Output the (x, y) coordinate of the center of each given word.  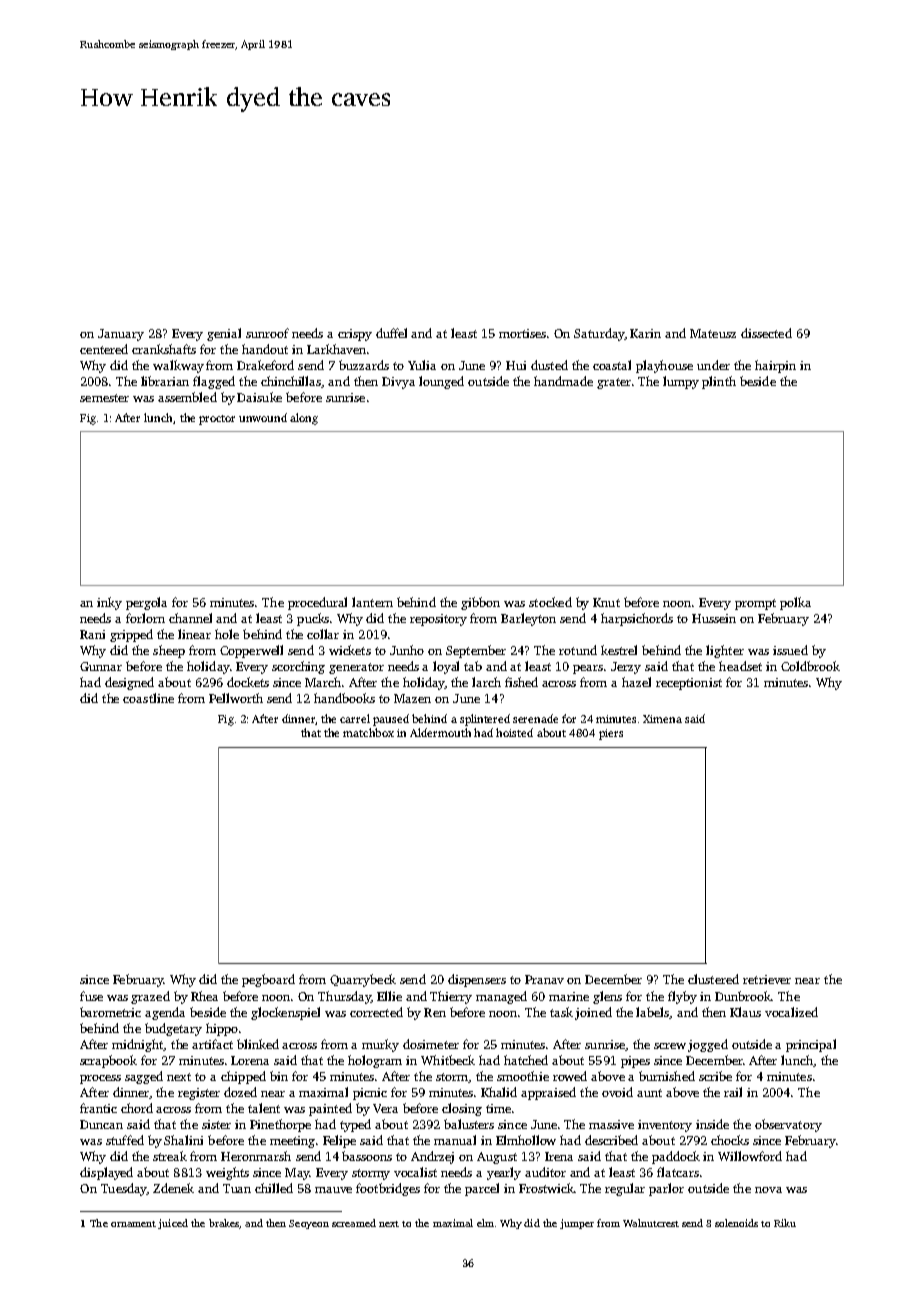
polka (795, 603)
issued (790, 650)
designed (129, 683)
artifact (212, 1044)
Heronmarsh (256, 1156)
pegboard (268, 980)
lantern (372, 602)
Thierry (451, 997)
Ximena (662, 719)
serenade (535, 718)
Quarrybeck (363, 980)
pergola (146, 603)
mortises (522, 333)
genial (224, 334)
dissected (766, 333)
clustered (713, 979)
